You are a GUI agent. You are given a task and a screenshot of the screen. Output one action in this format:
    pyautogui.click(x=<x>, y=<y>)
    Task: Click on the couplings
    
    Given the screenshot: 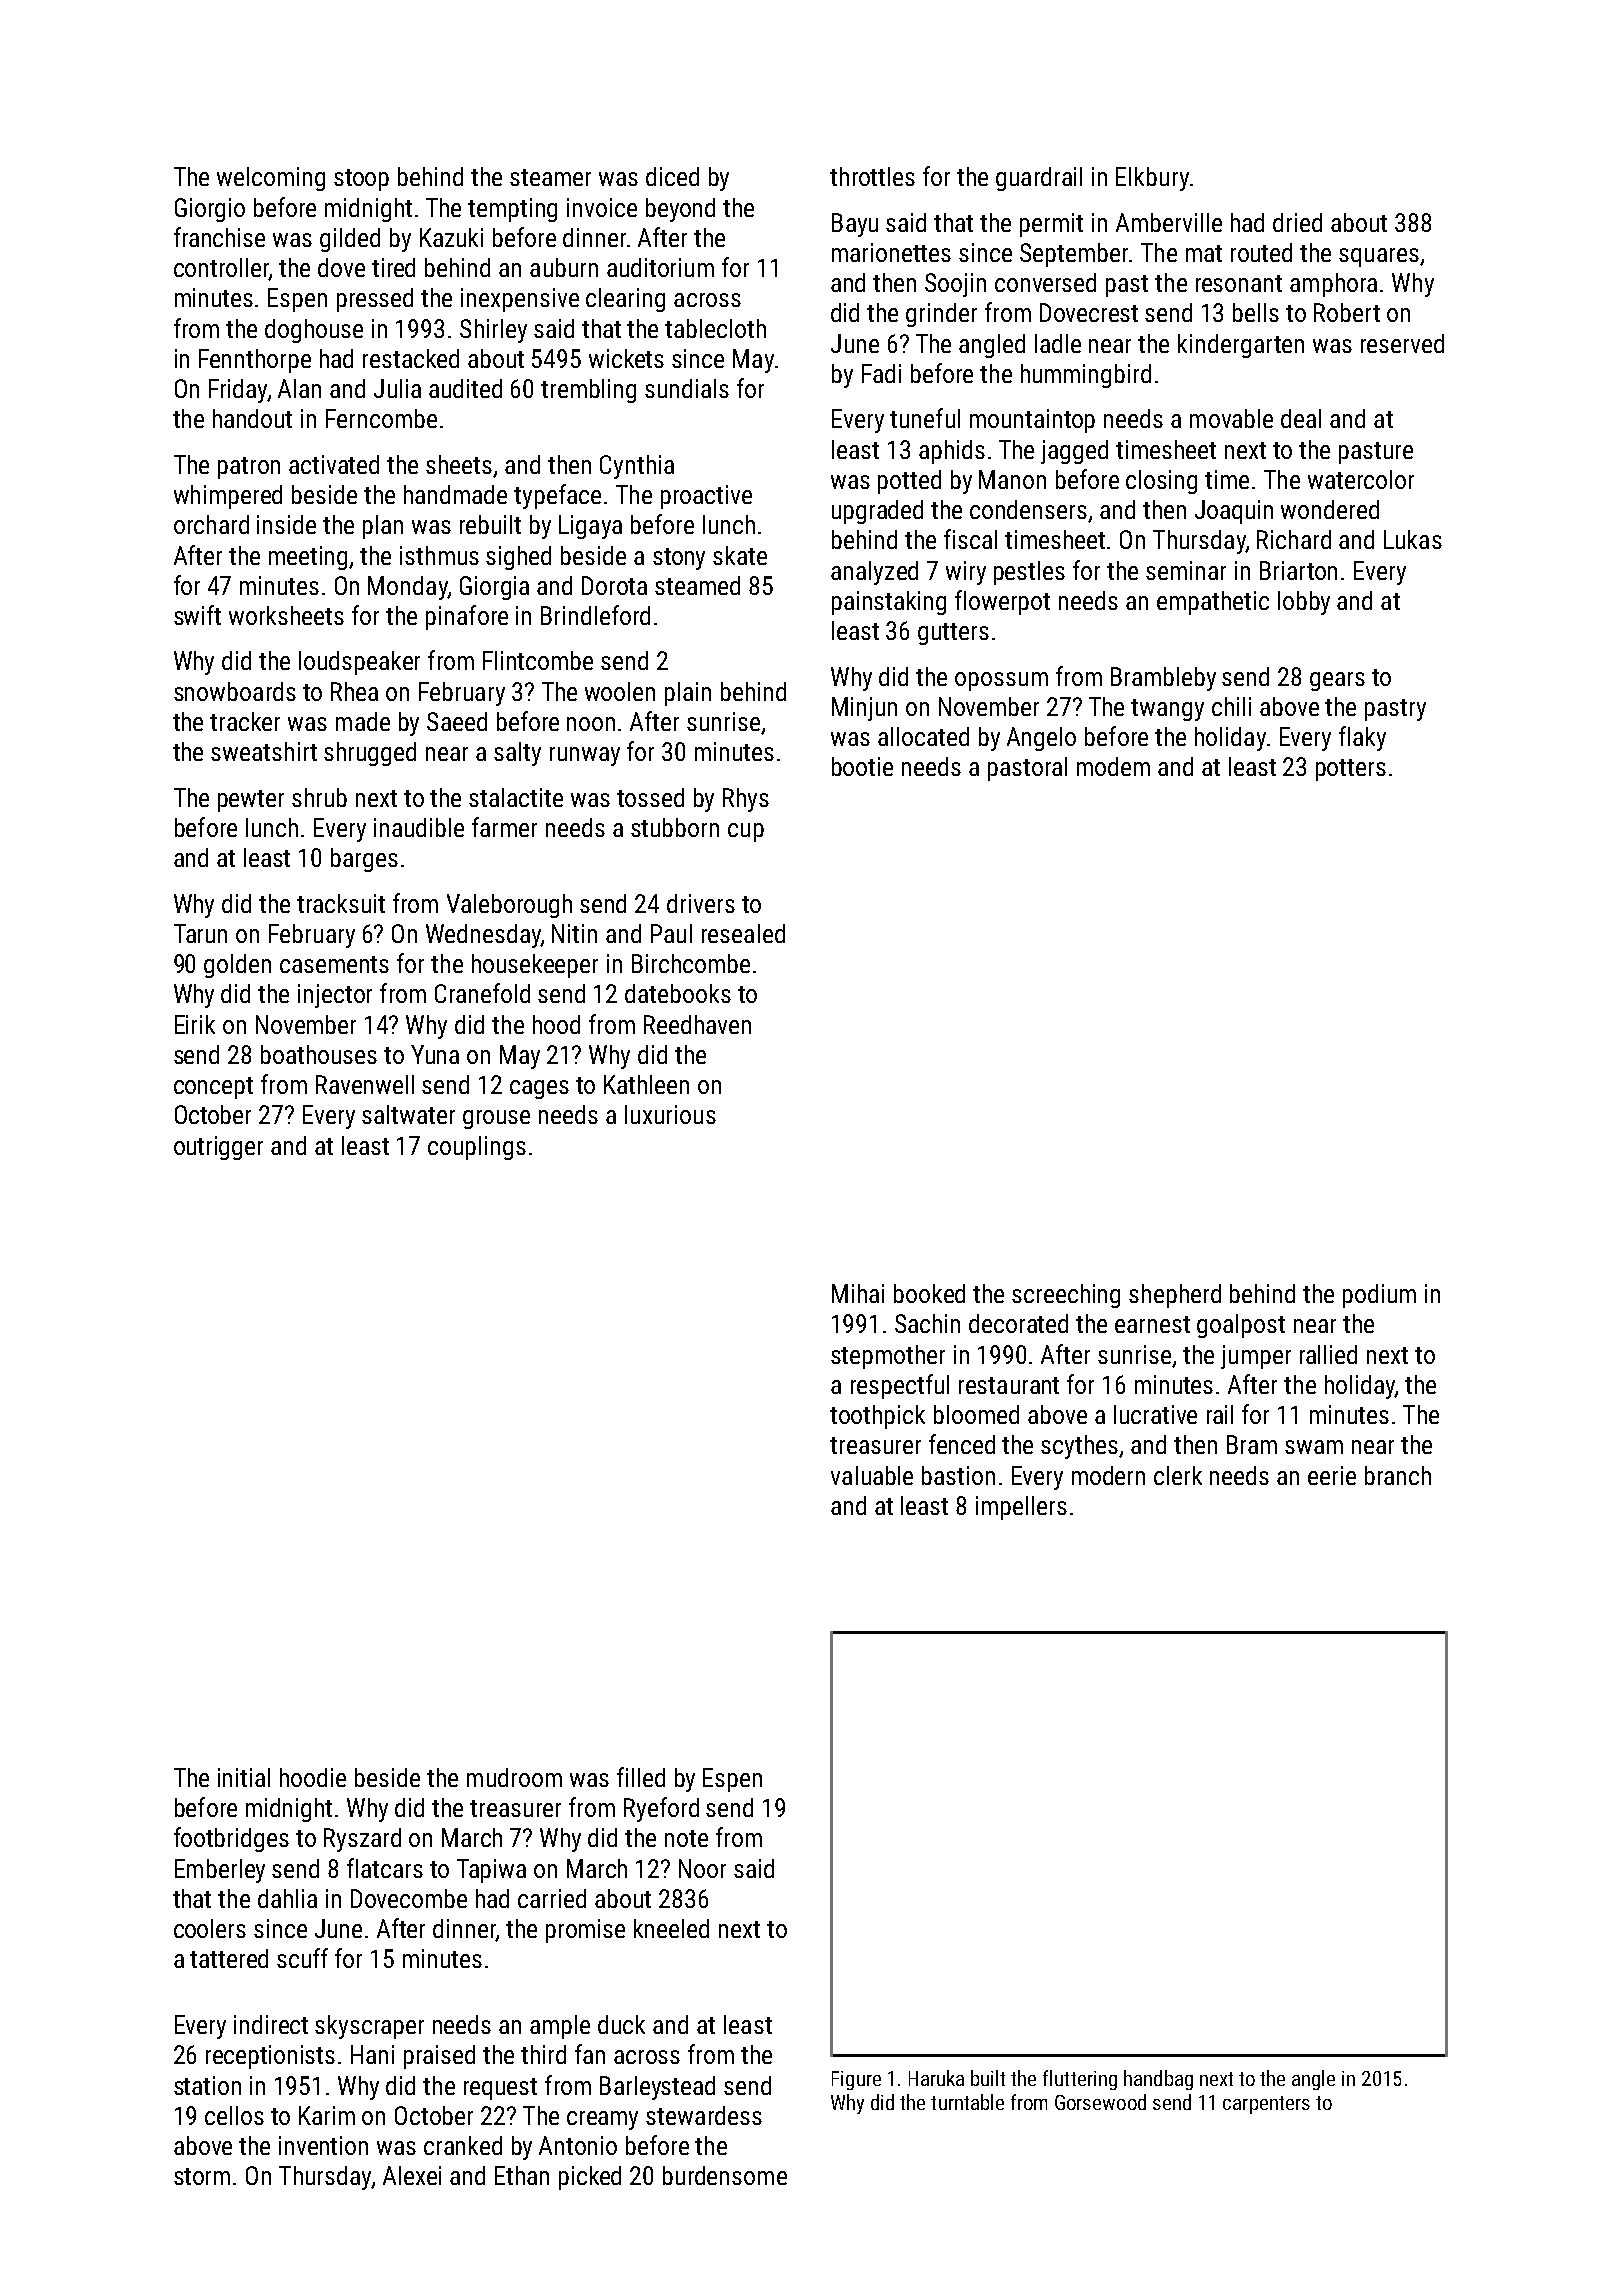 What is the action you would take?
    pyautogui.click(x=477, y=1148)
